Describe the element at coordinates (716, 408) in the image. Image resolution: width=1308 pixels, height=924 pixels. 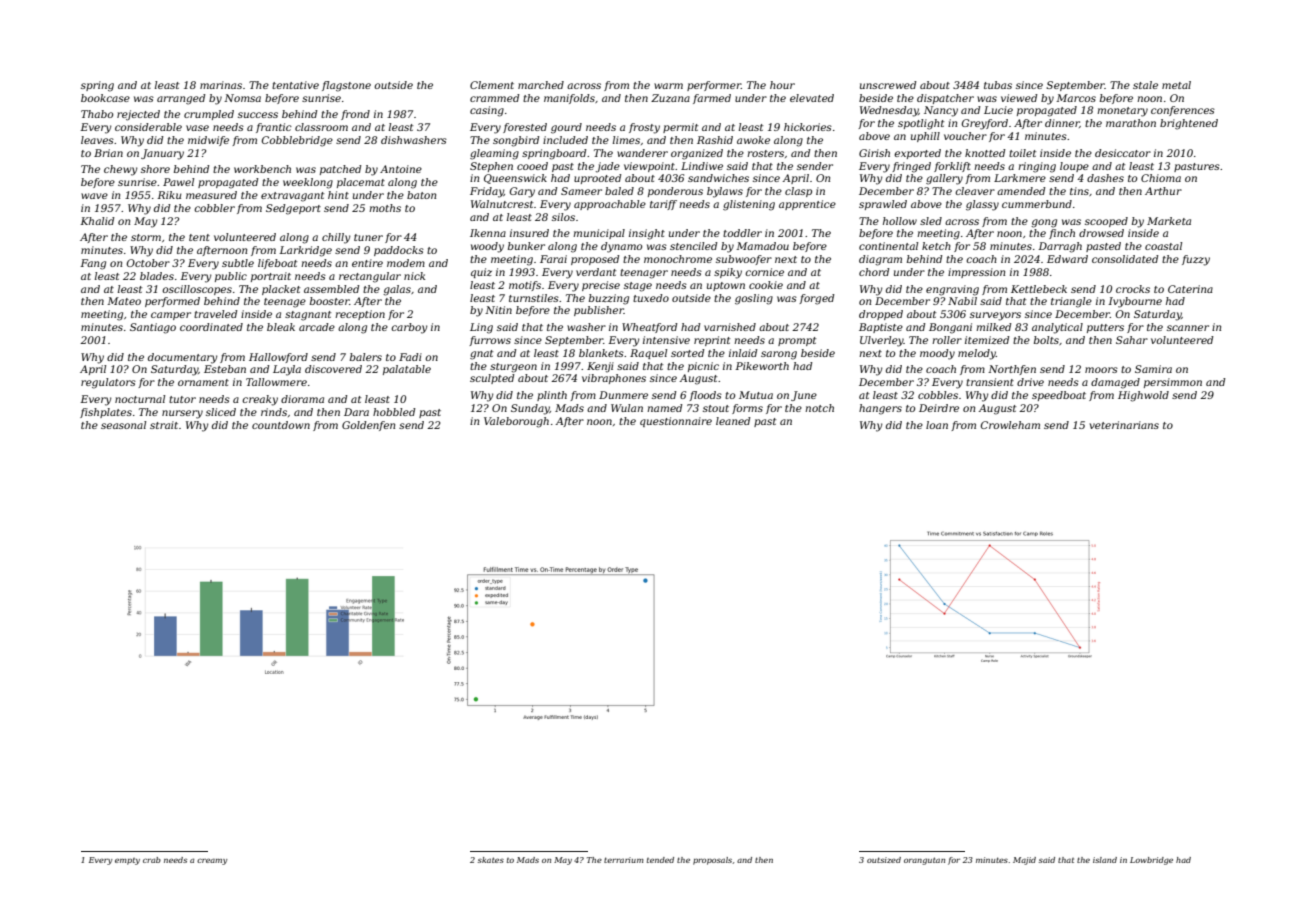
I see `stout` at that location.
